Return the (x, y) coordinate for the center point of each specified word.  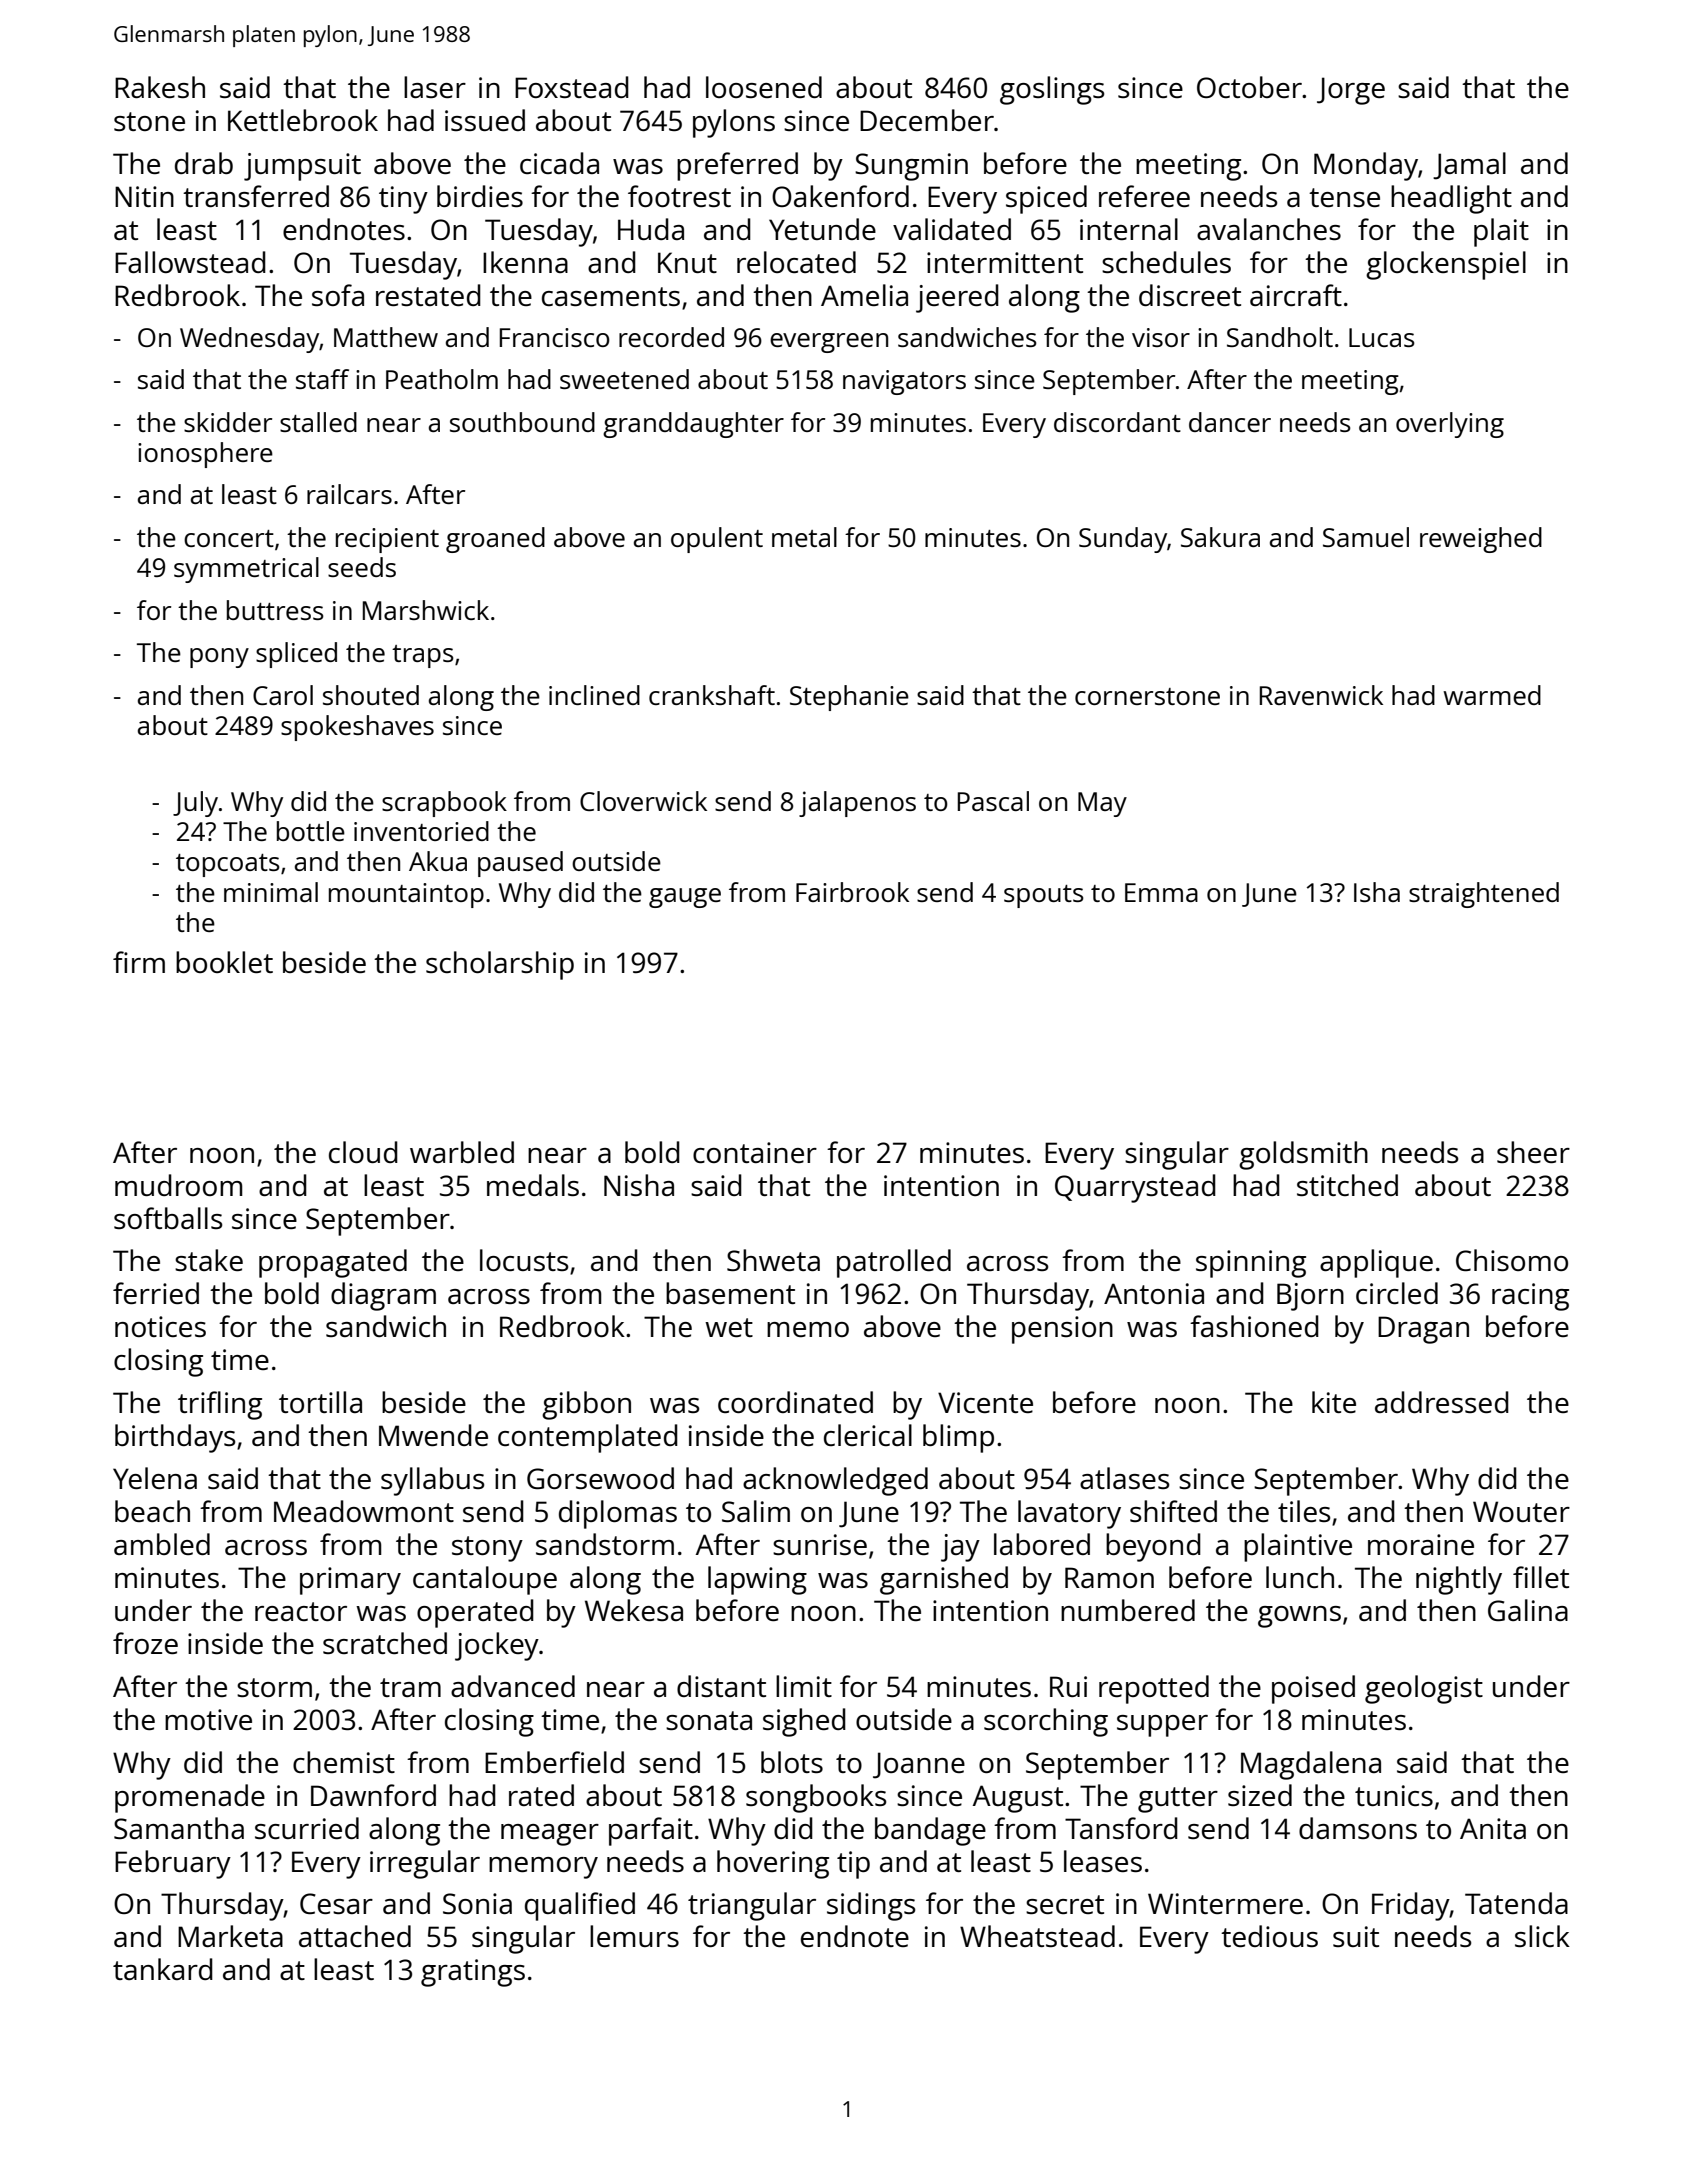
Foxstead (572, 87)
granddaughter (693, 425)
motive (208, 1719)
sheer (1533, 1152)
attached (355, 1936)
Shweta (773, 1260)
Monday (1366, 166)
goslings (1052, 90)
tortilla (320, 1402)
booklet (224, 962)
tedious (1269, 1936)
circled (1397, 1293)
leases (1103, 1861)
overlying (1450, 425)
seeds (362, 567)
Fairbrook (852, 892)
